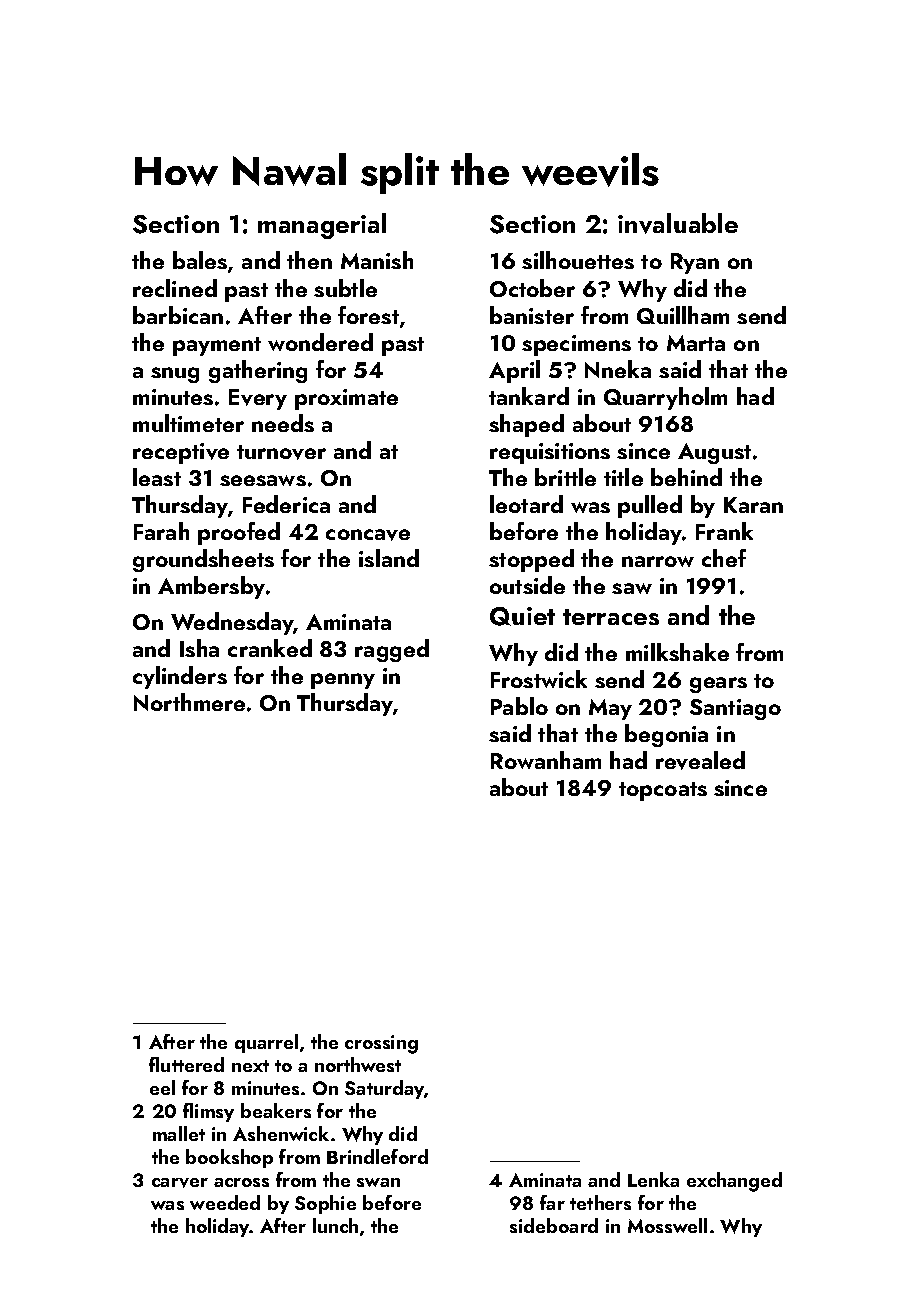 This image has width=924, height=1311. I want to click on island, so click(389, 558).
